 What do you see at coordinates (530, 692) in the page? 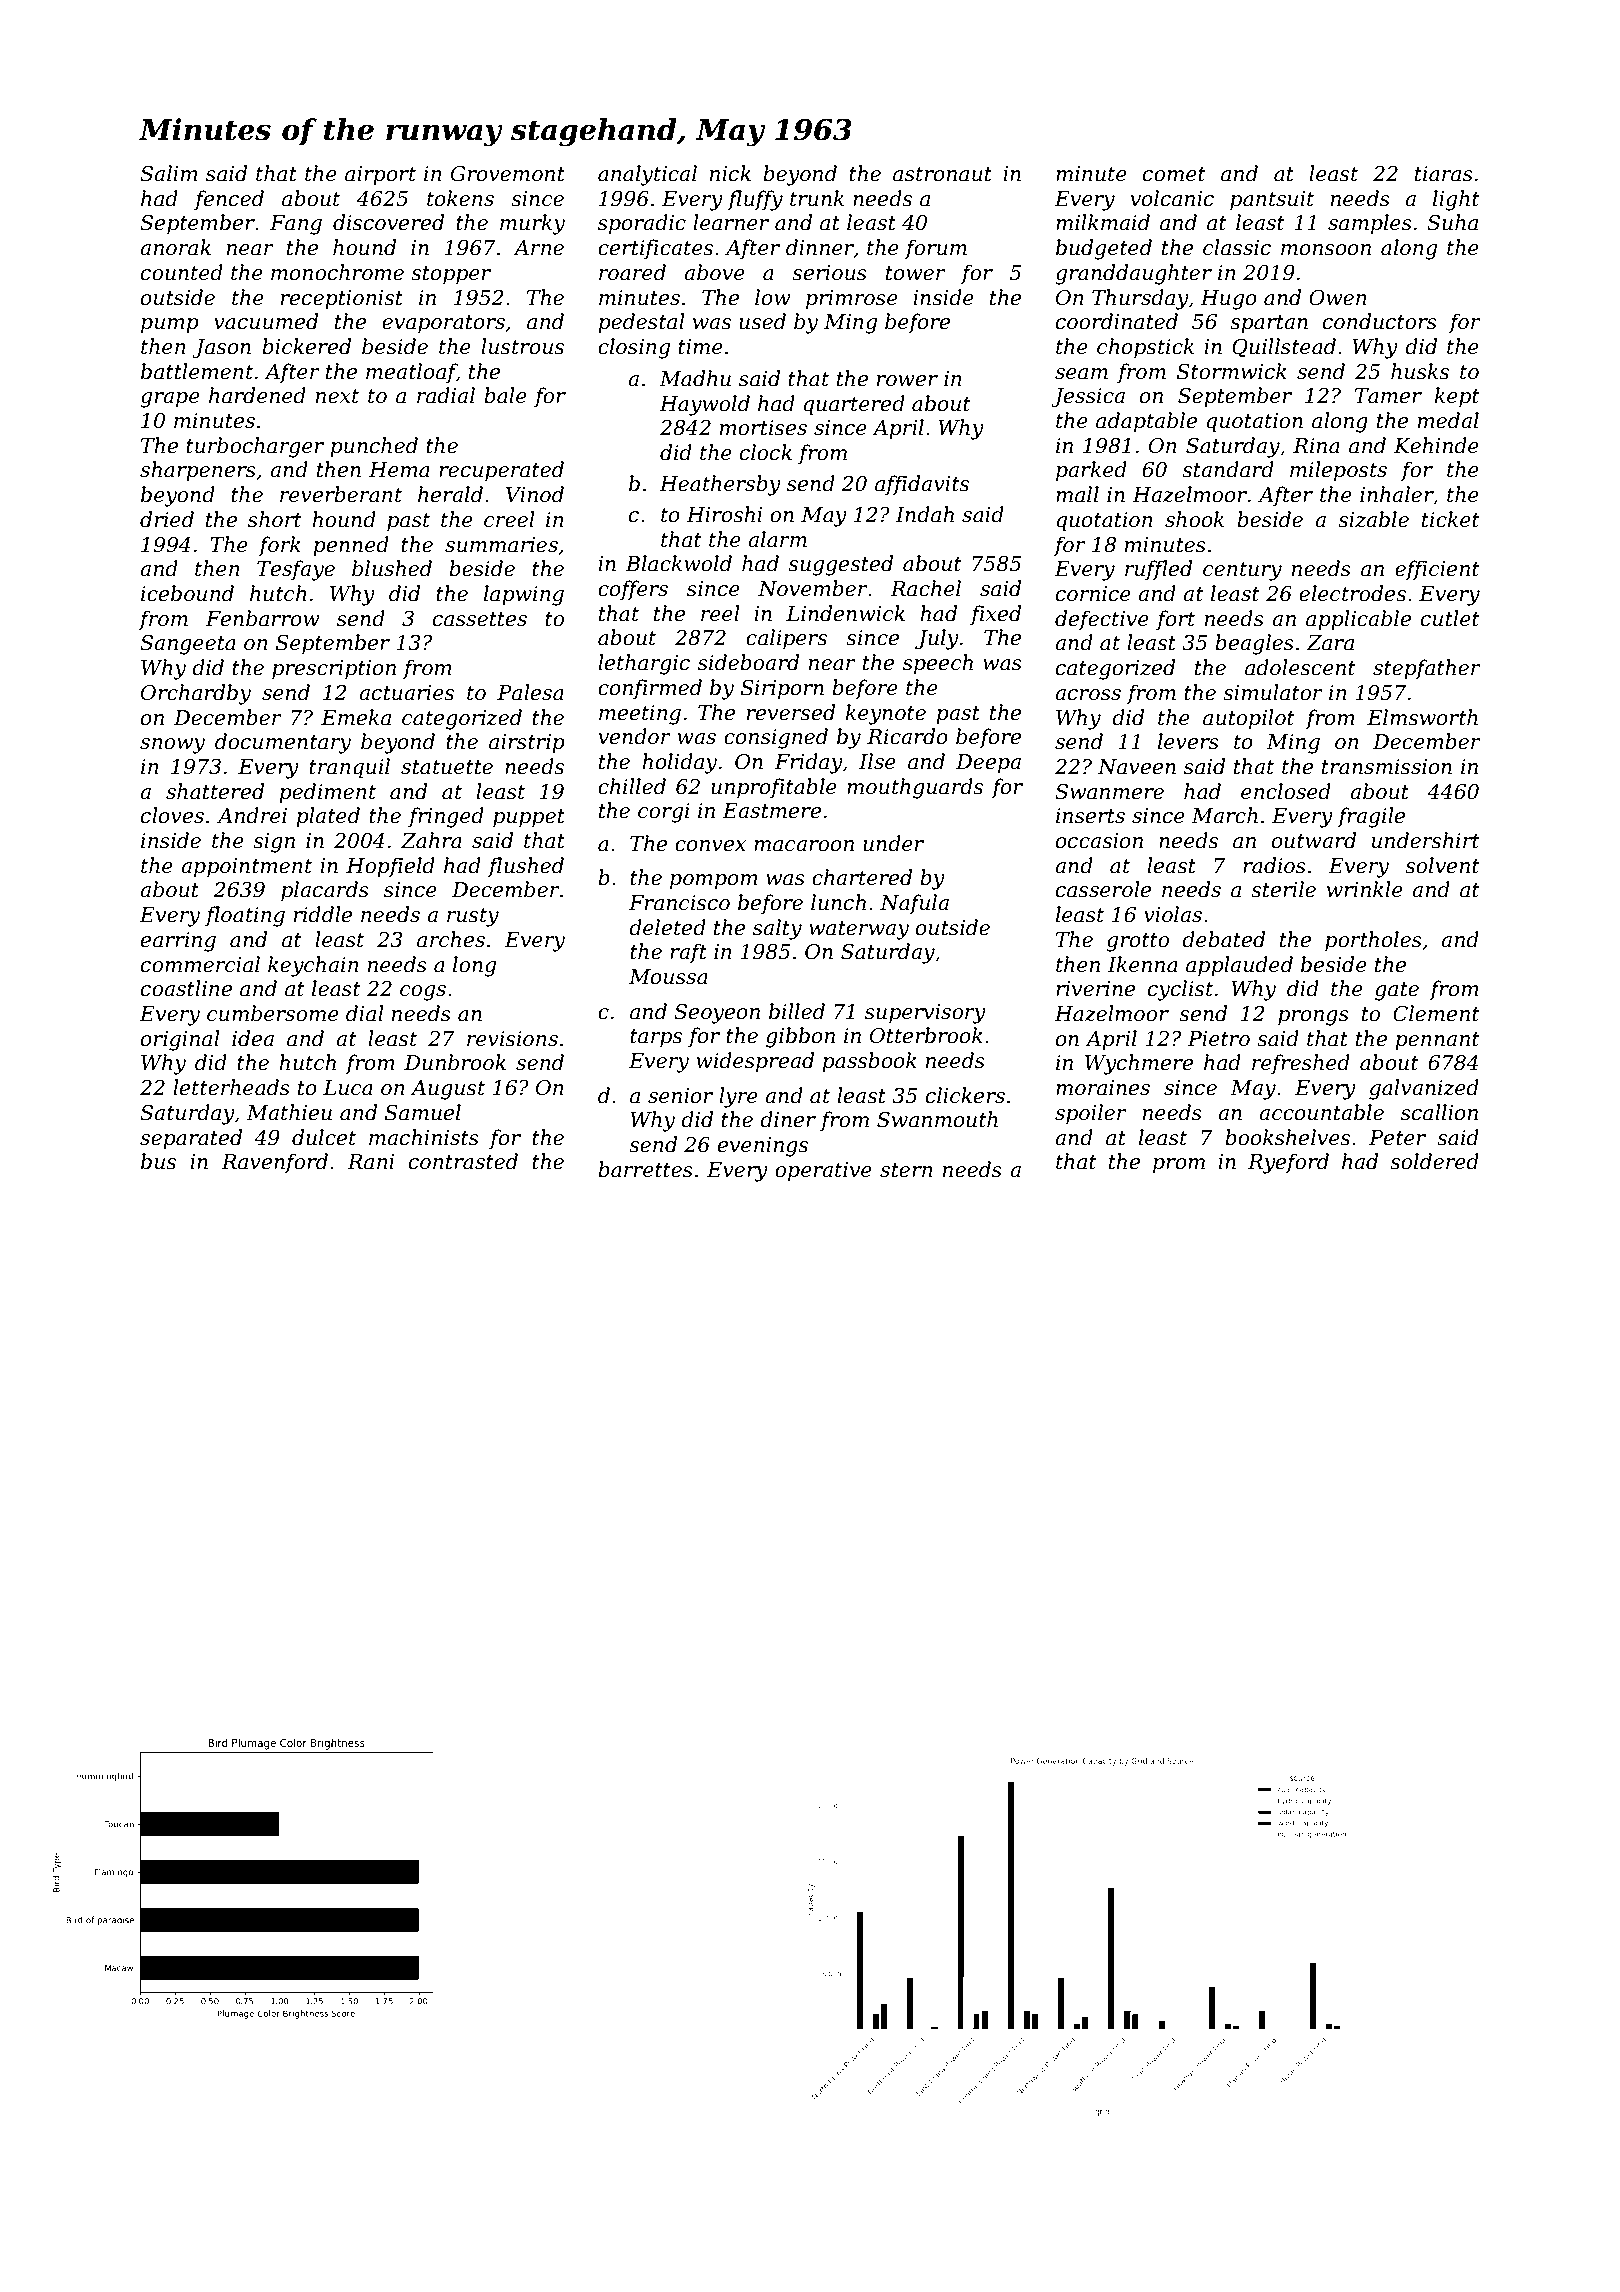
I see `Palesa` at bounding box center [530, 692].
